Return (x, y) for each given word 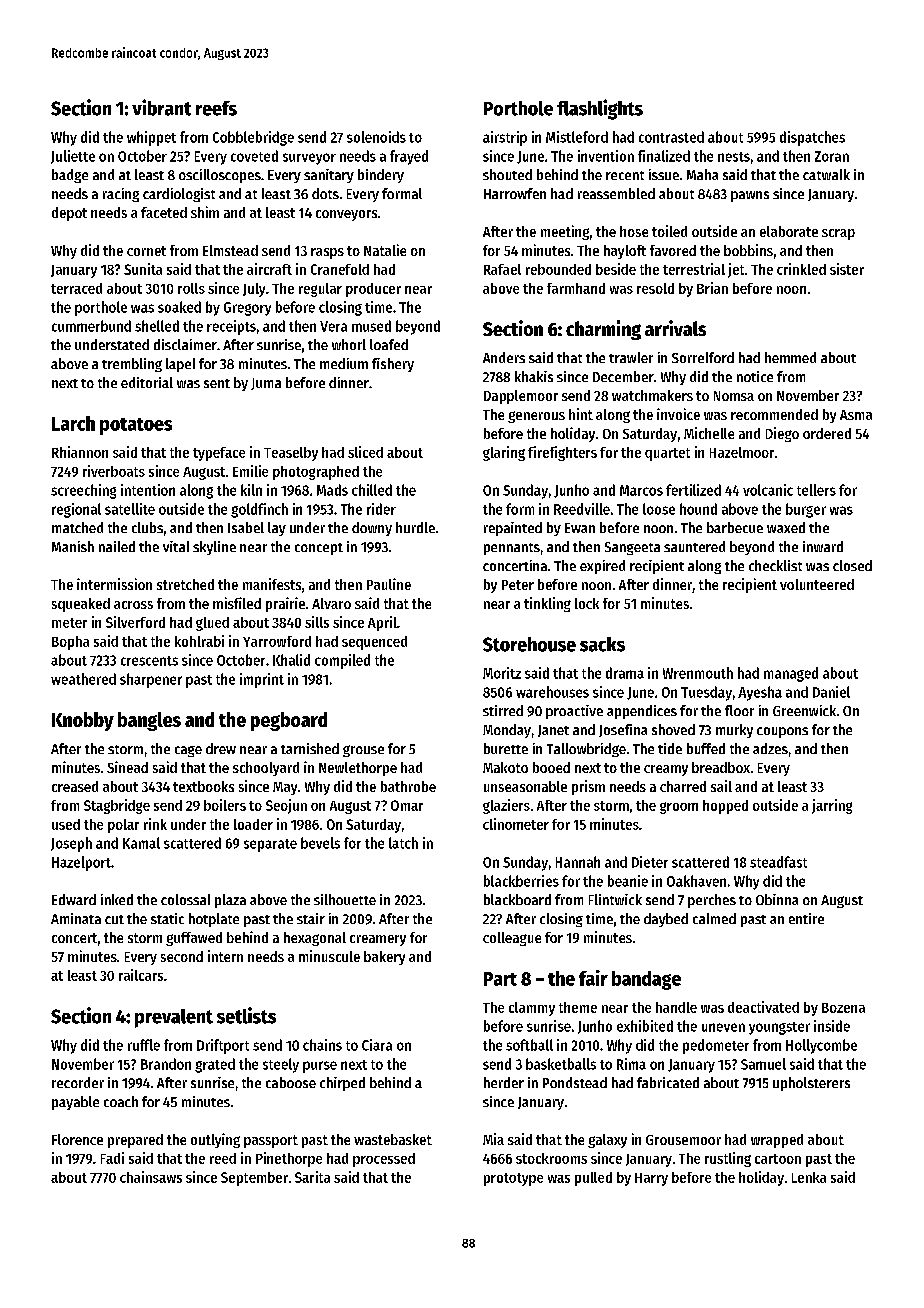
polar (123, 826)
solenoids (376, 137)
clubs (147, 527)
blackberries (521, 881)
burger (806, 510)
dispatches (812, 138)
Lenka (809, 1177)
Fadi (112, 1158)
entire (806, 918)
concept (319, 549)
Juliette (73, 157)
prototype (513, 1179)
